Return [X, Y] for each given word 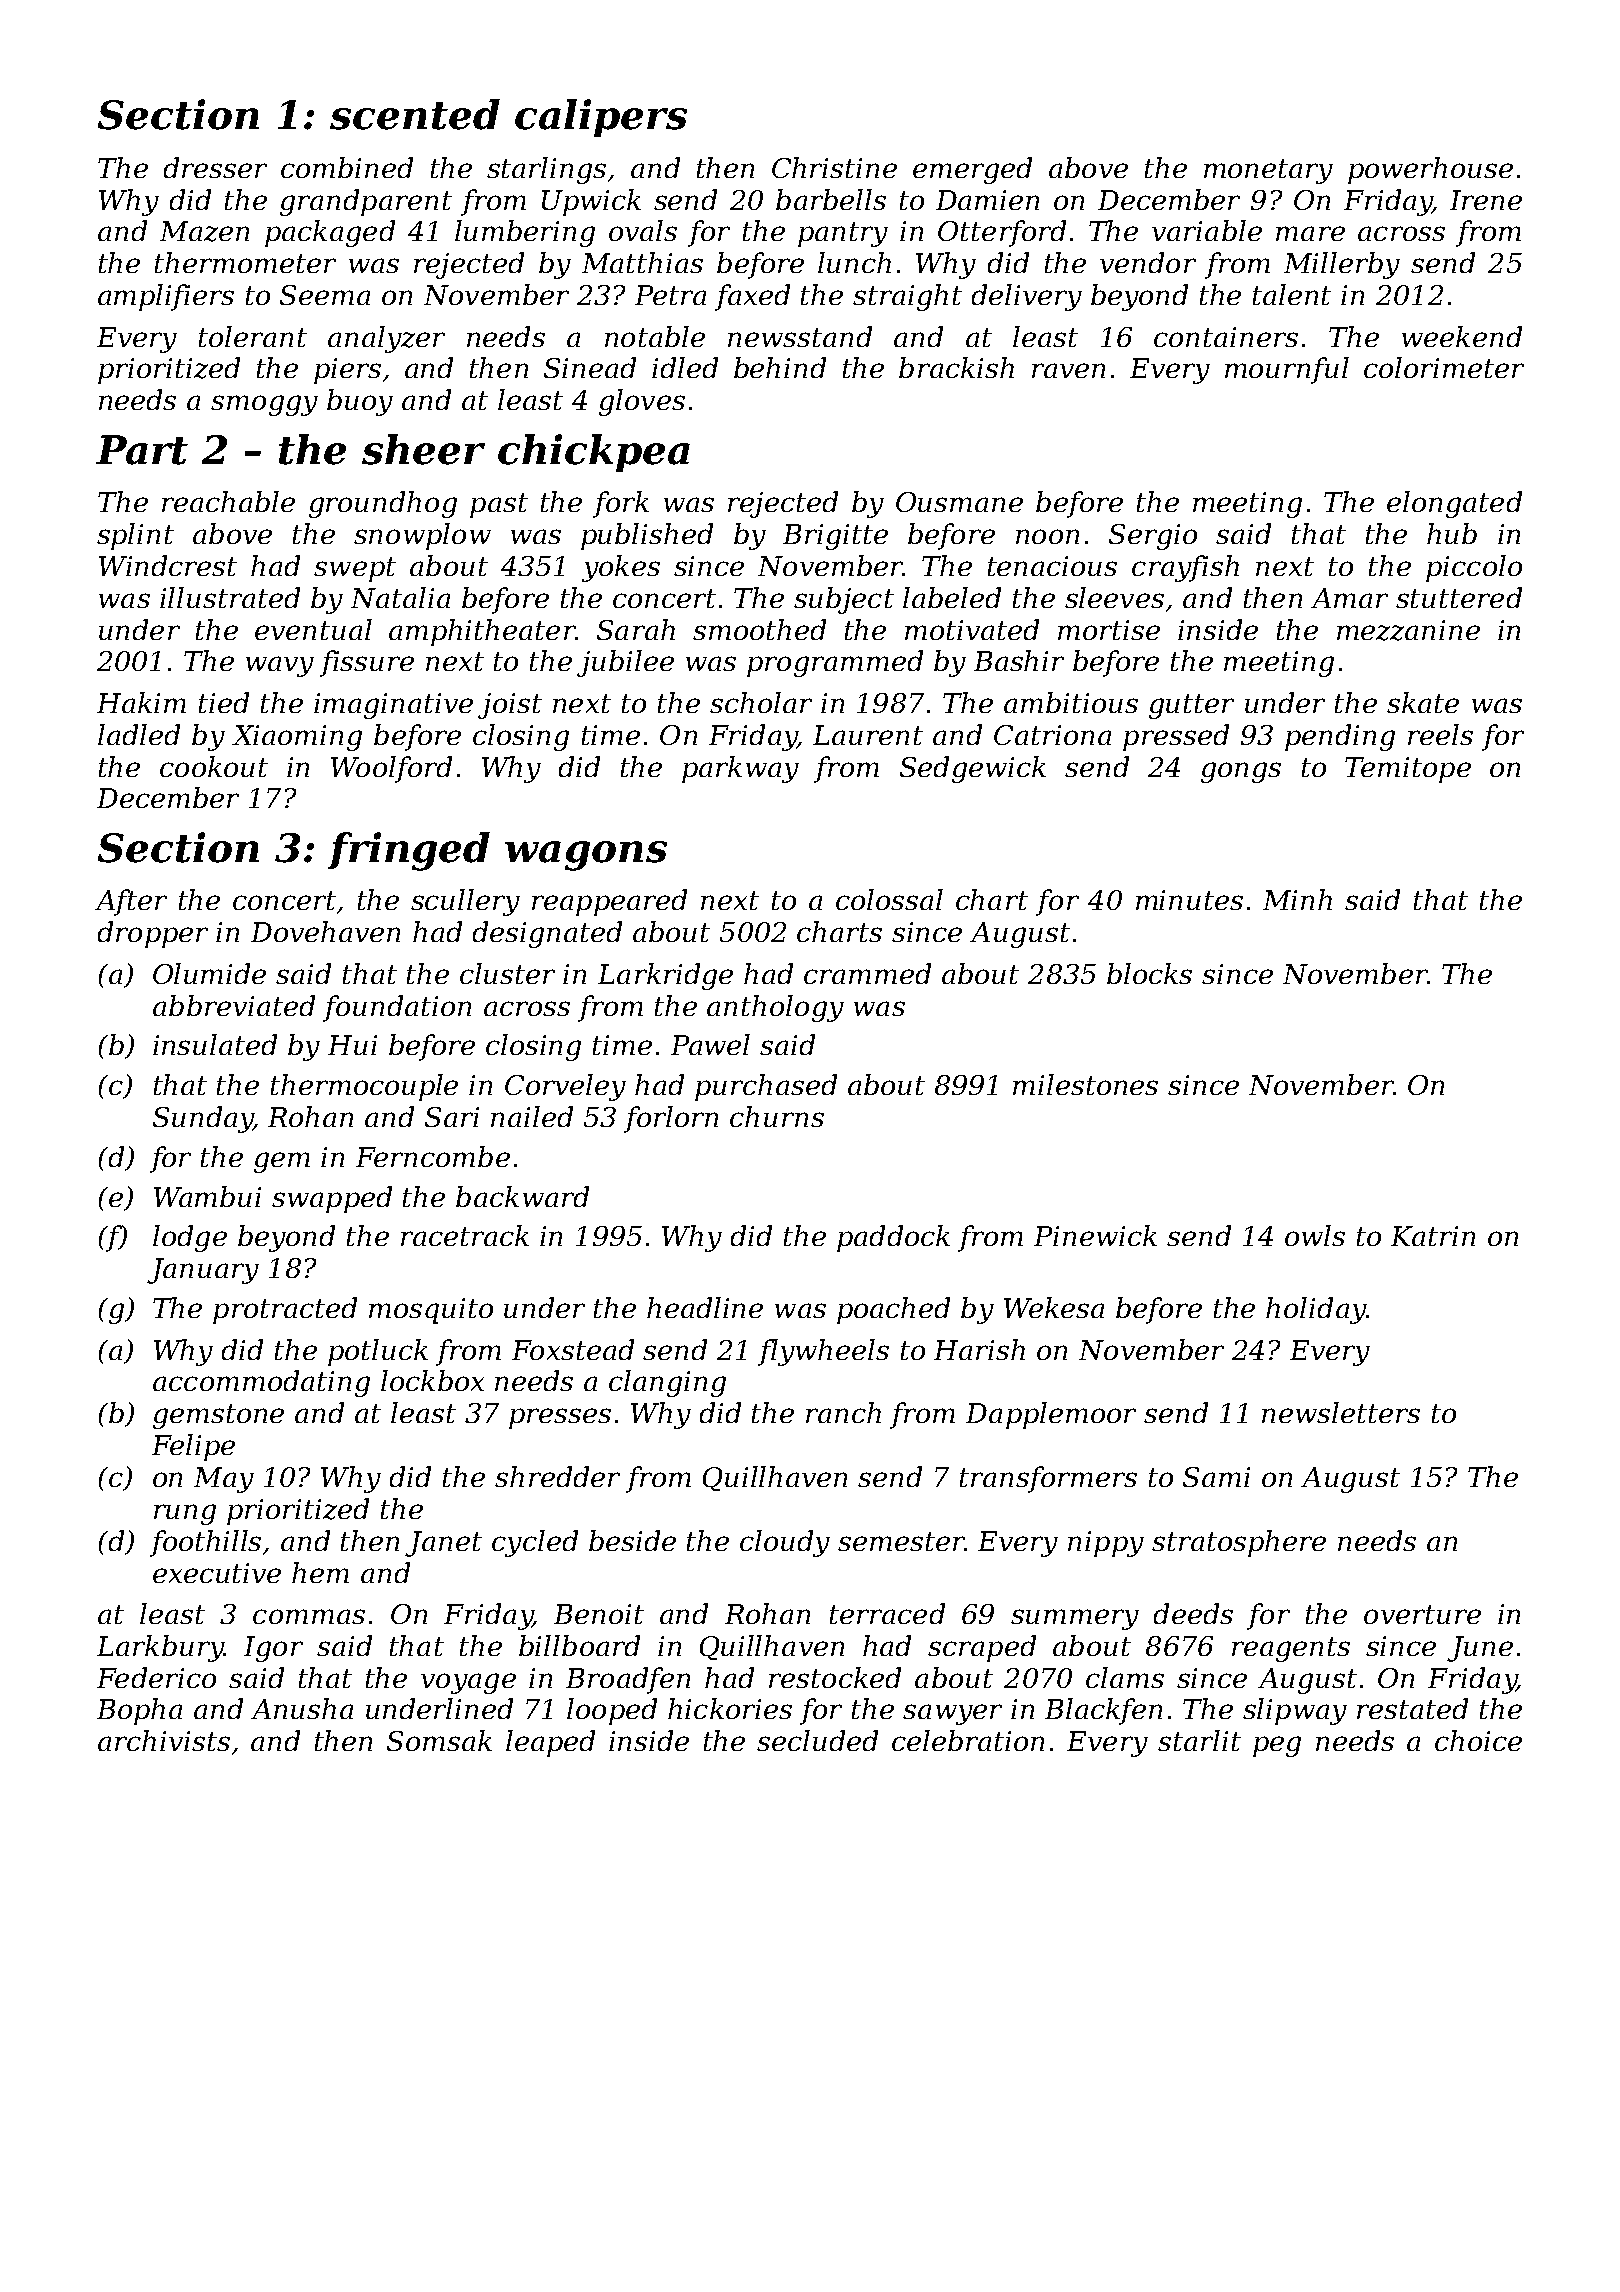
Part [142, 450]
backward [522, 1196]
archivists [164, 1740]
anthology [775, 1008]
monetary [1268, 171]
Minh [1297, 899]
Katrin [1433, 1236]
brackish [956, 367]
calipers [601, 118]
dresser [215, 167]
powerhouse [1430, 170]
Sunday [203, 1119]
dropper [153, 934]
